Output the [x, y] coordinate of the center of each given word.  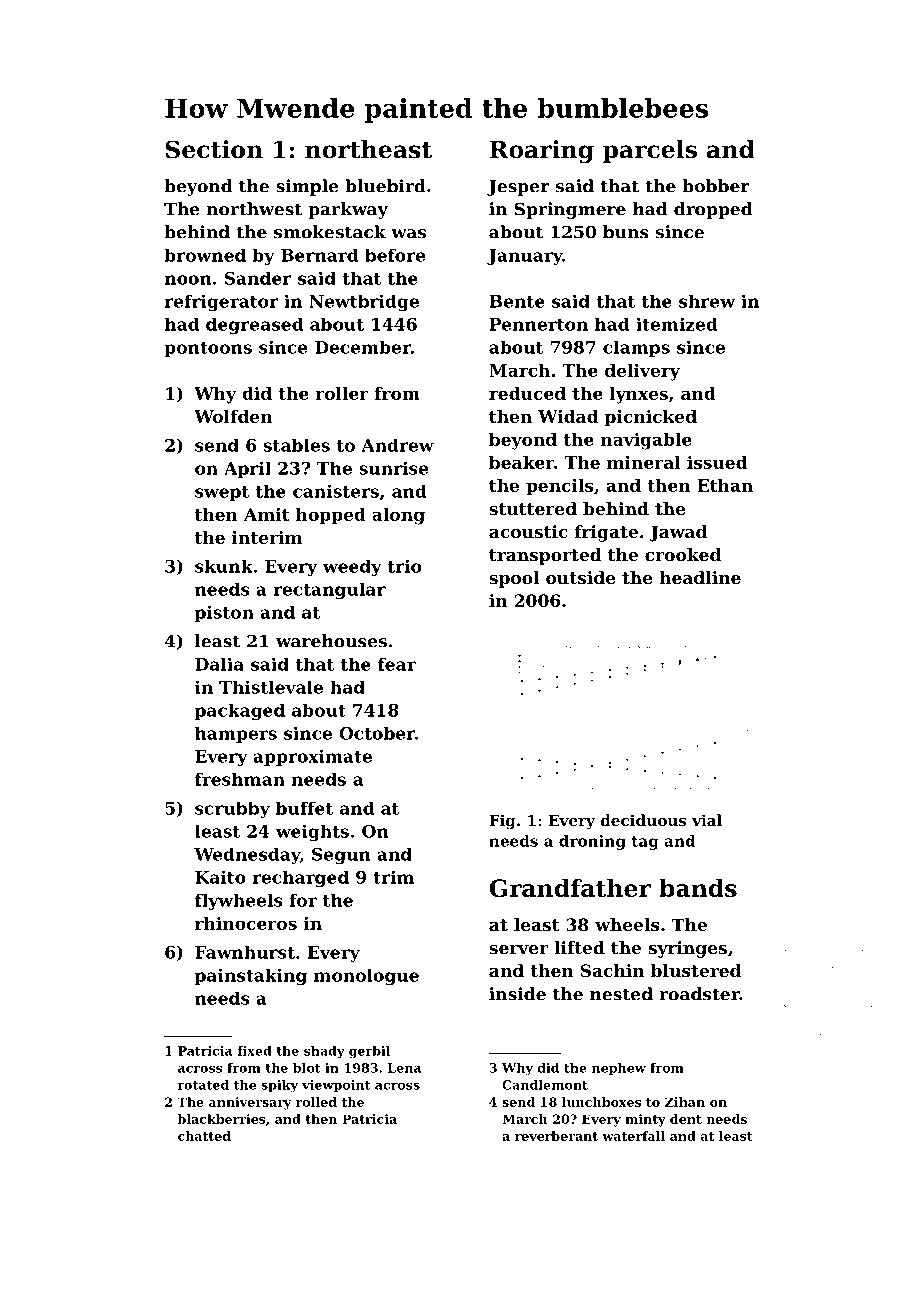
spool [514, 579]
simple [307, 187]
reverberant [556, 1136]
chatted [204, 1136]
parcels [650, 151]
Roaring [542, 151]
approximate [312, 758]
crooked [683, 554]
